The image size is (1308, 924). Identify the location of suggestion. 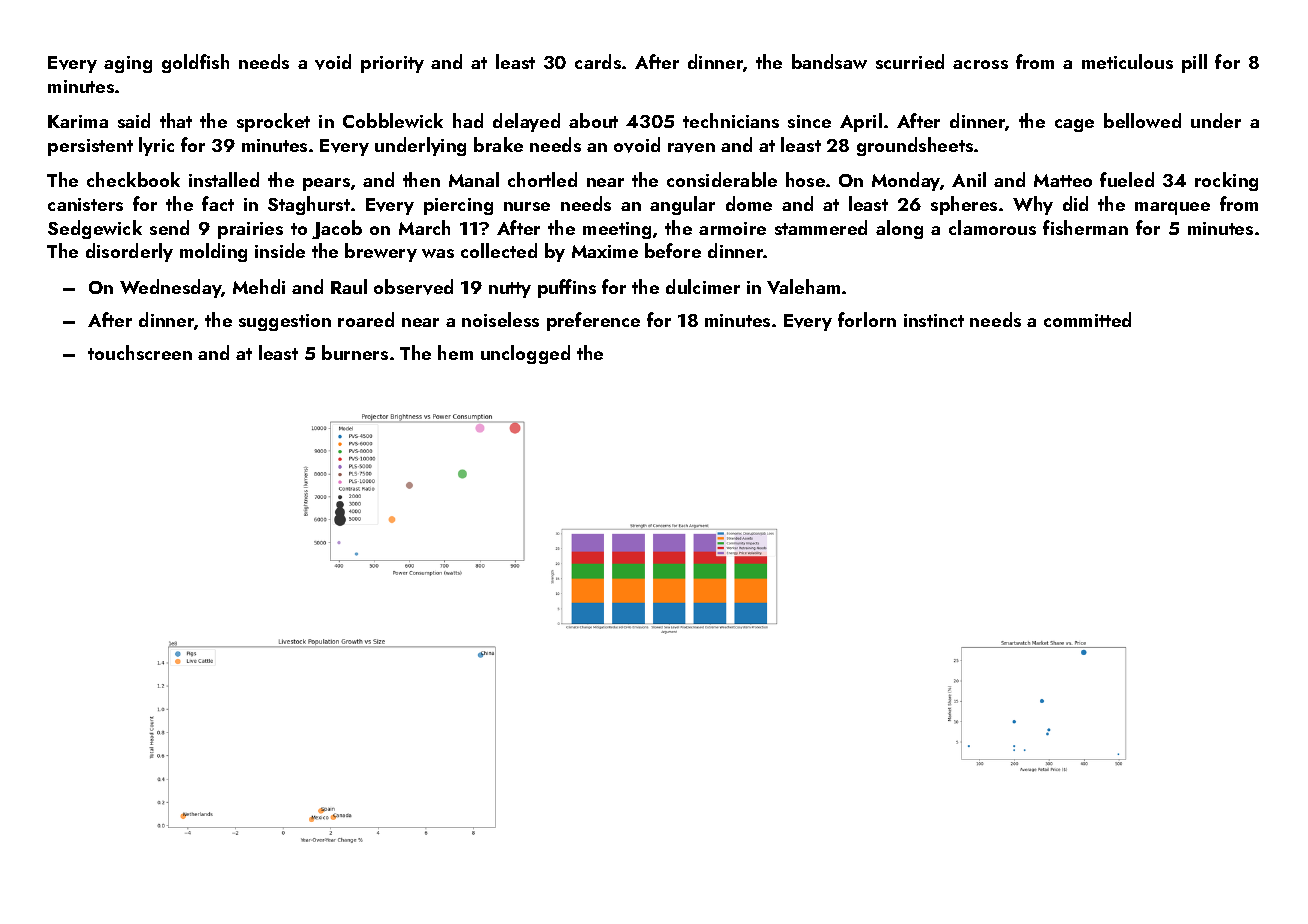
(285, 322).
